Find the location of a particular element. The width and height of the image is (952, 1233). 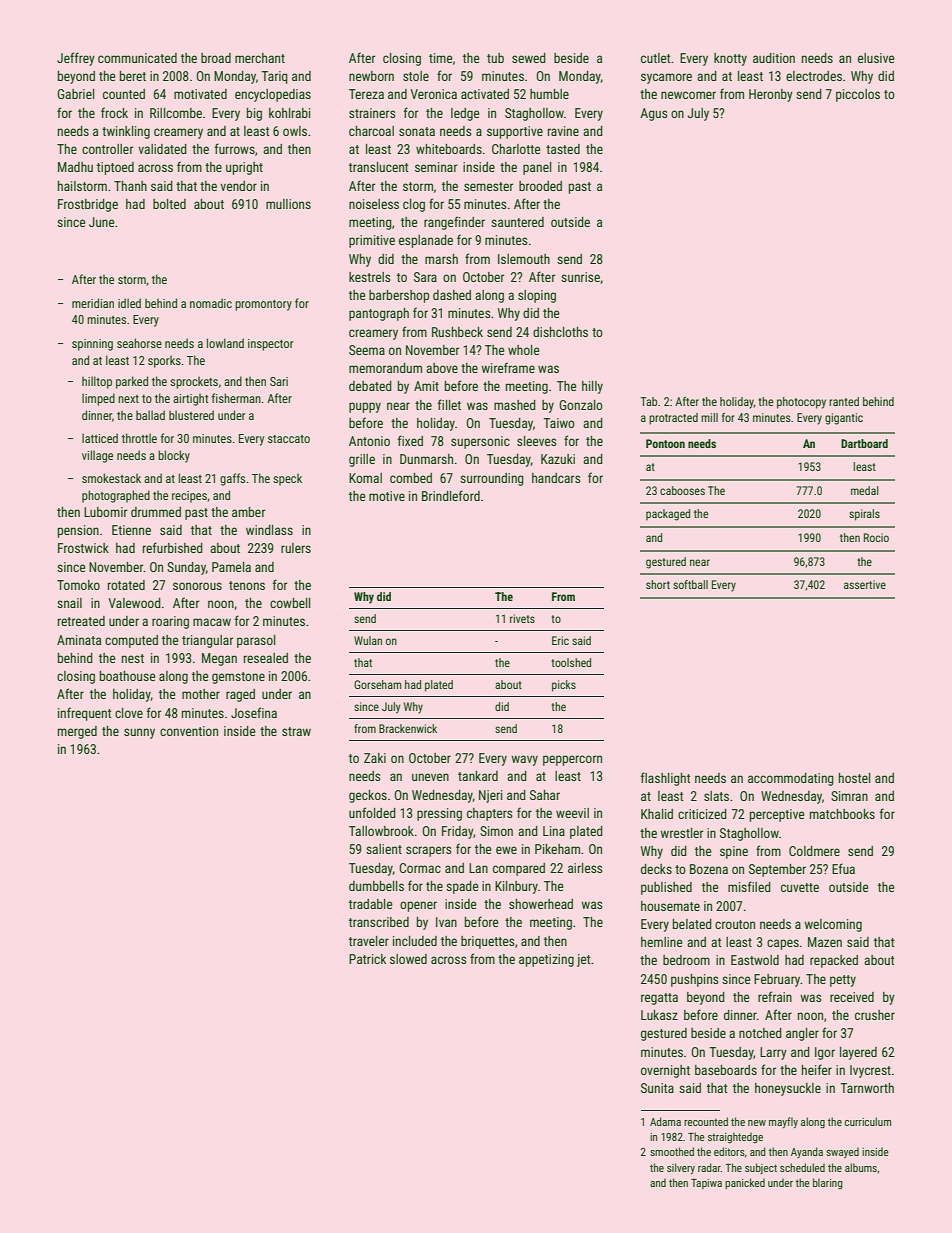

time is located at coordinates (440, 58).
